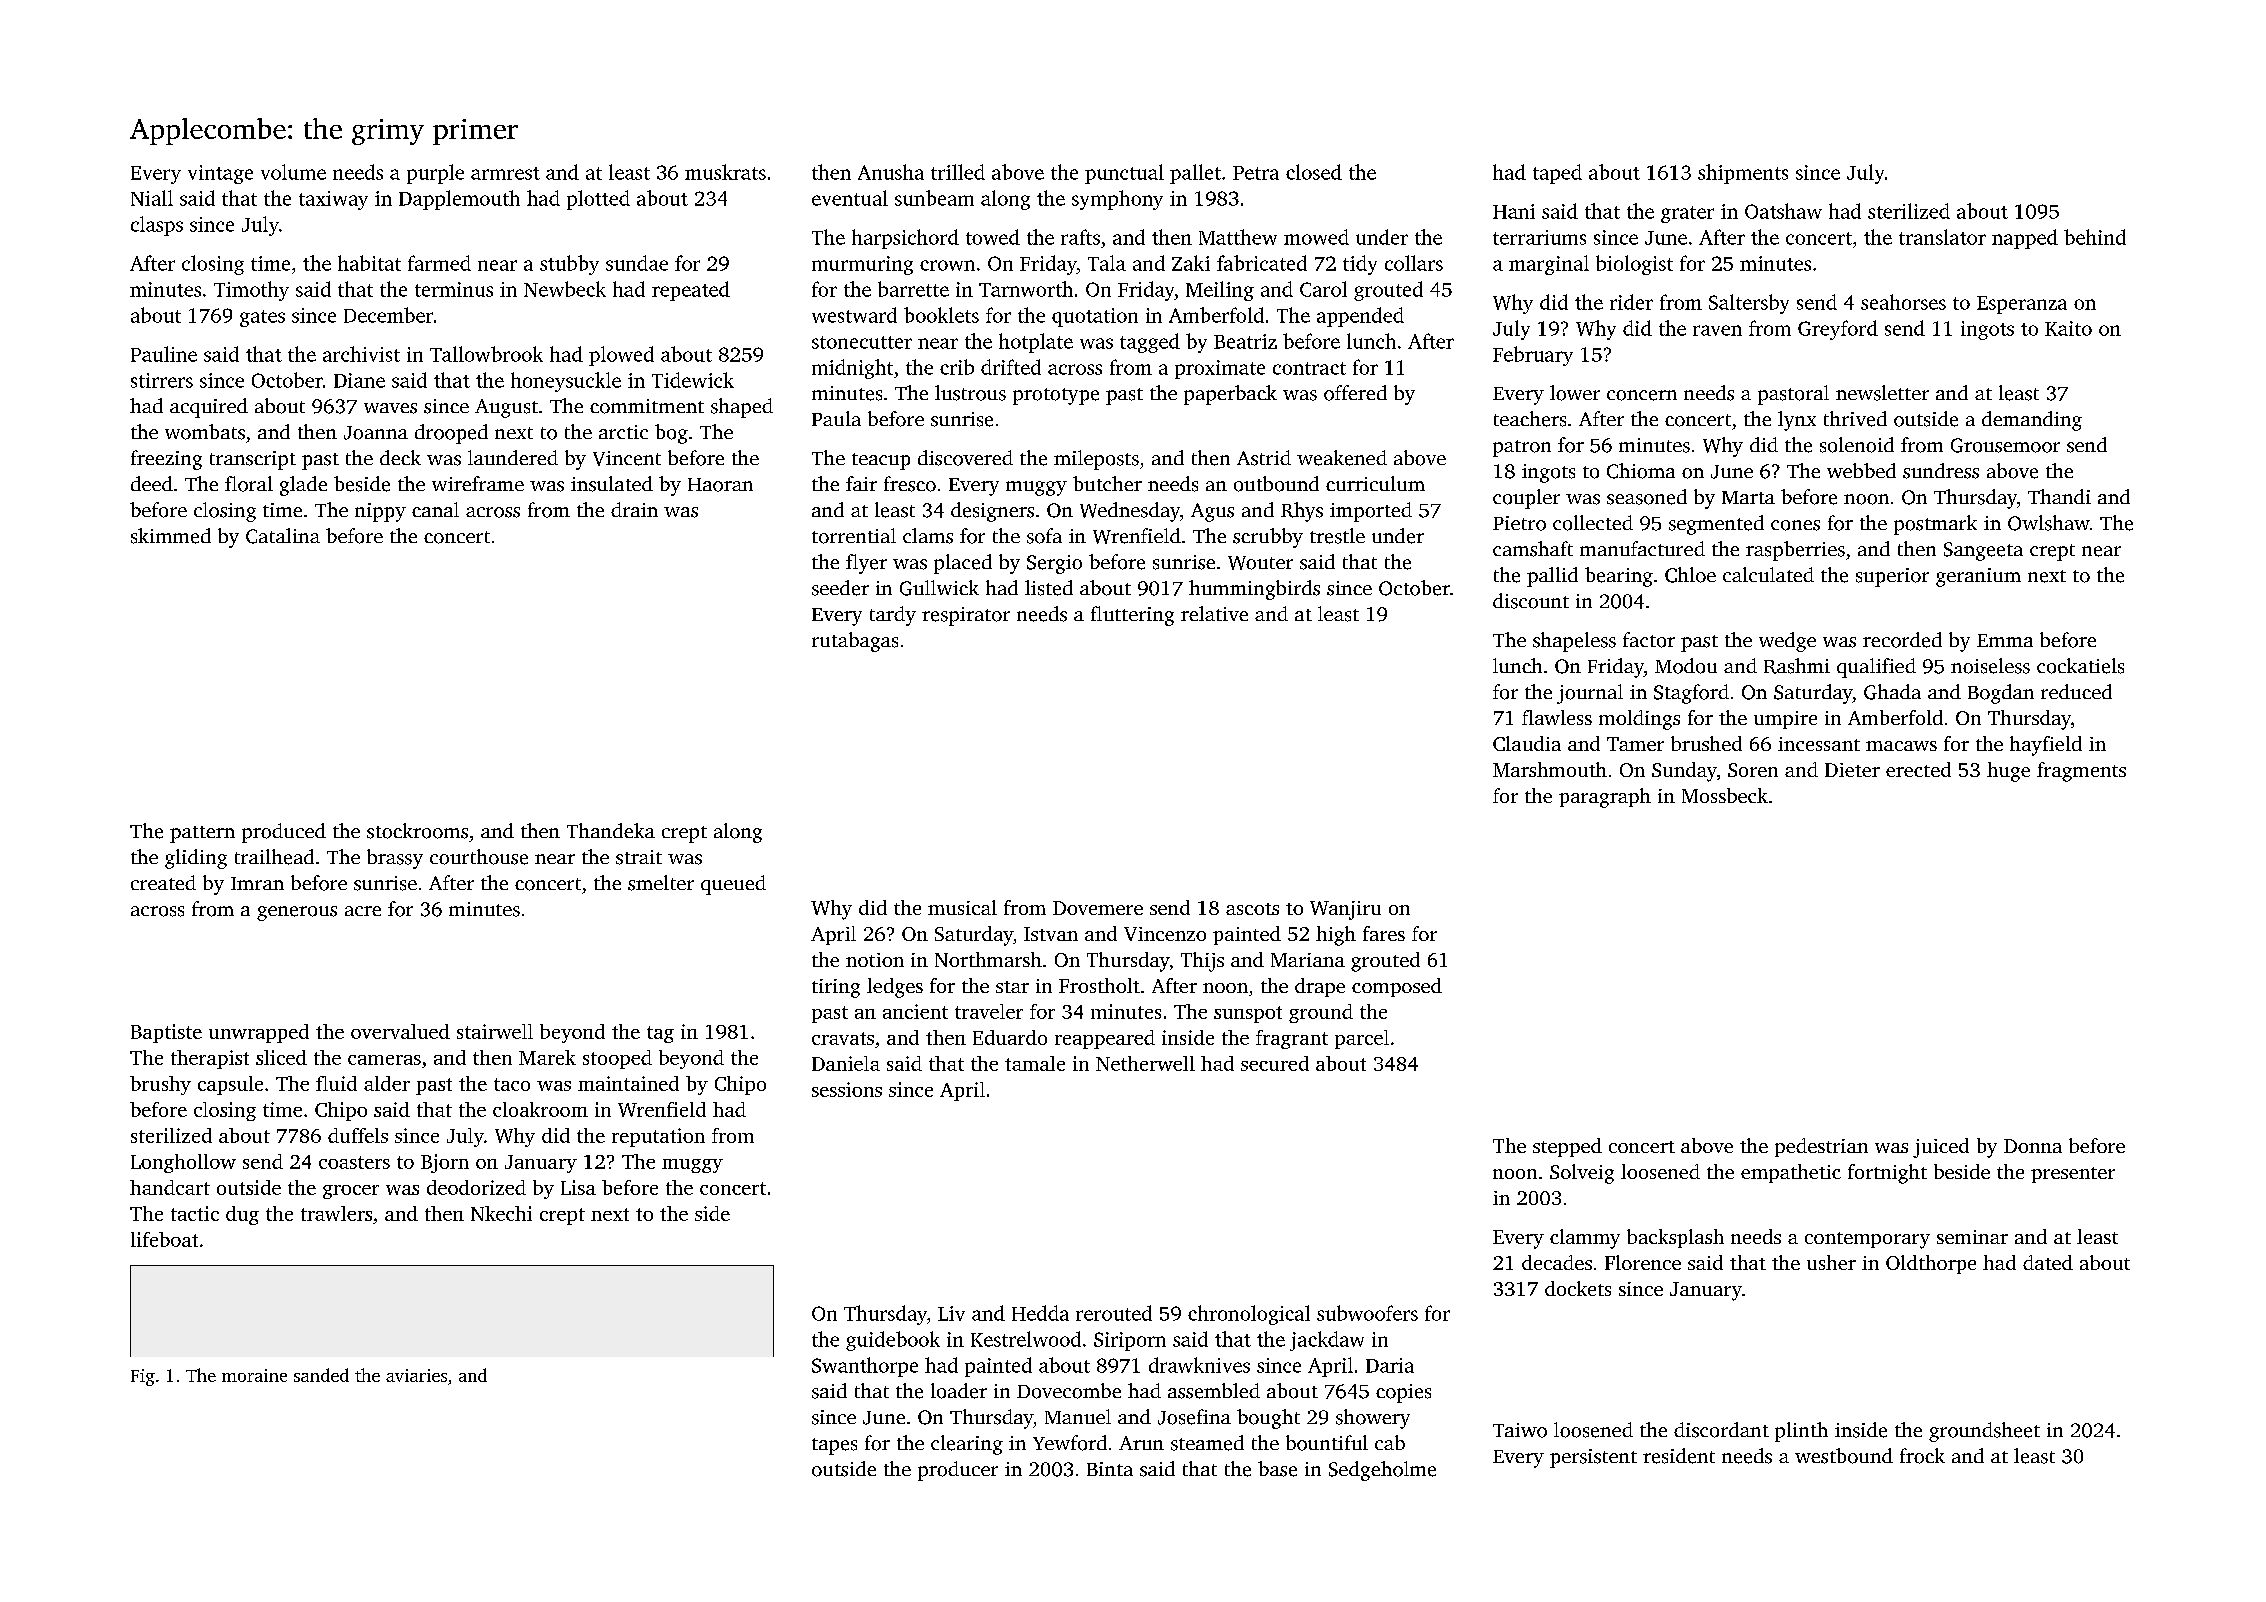 This screenshot has width=2266, height=1602. Describe the element at coordinates (855, 642) in the screenshot. I see `rutabagas` at that location.
